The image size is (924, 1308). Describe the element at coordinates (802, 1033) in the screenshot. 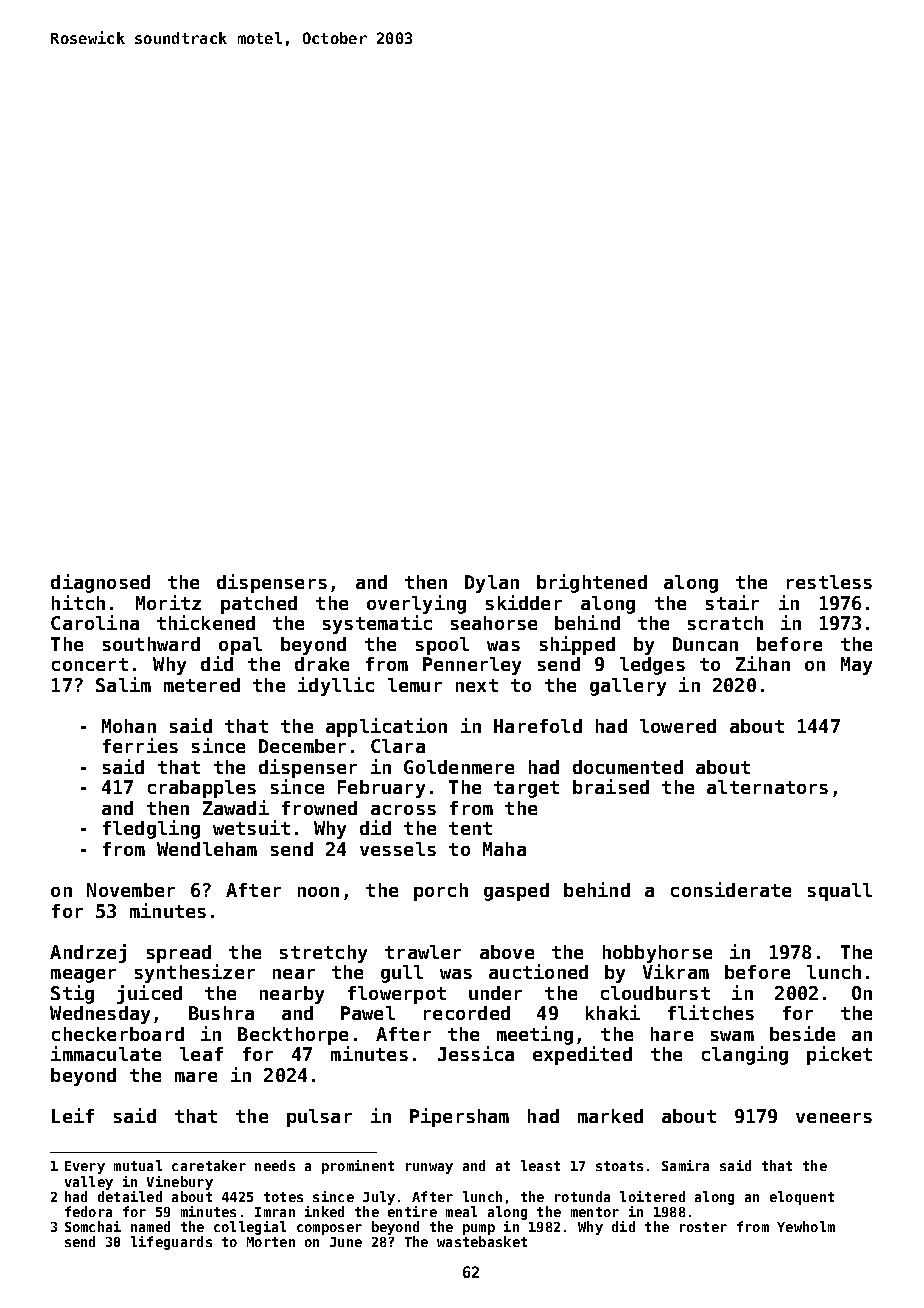

I see `beside` at that location.
